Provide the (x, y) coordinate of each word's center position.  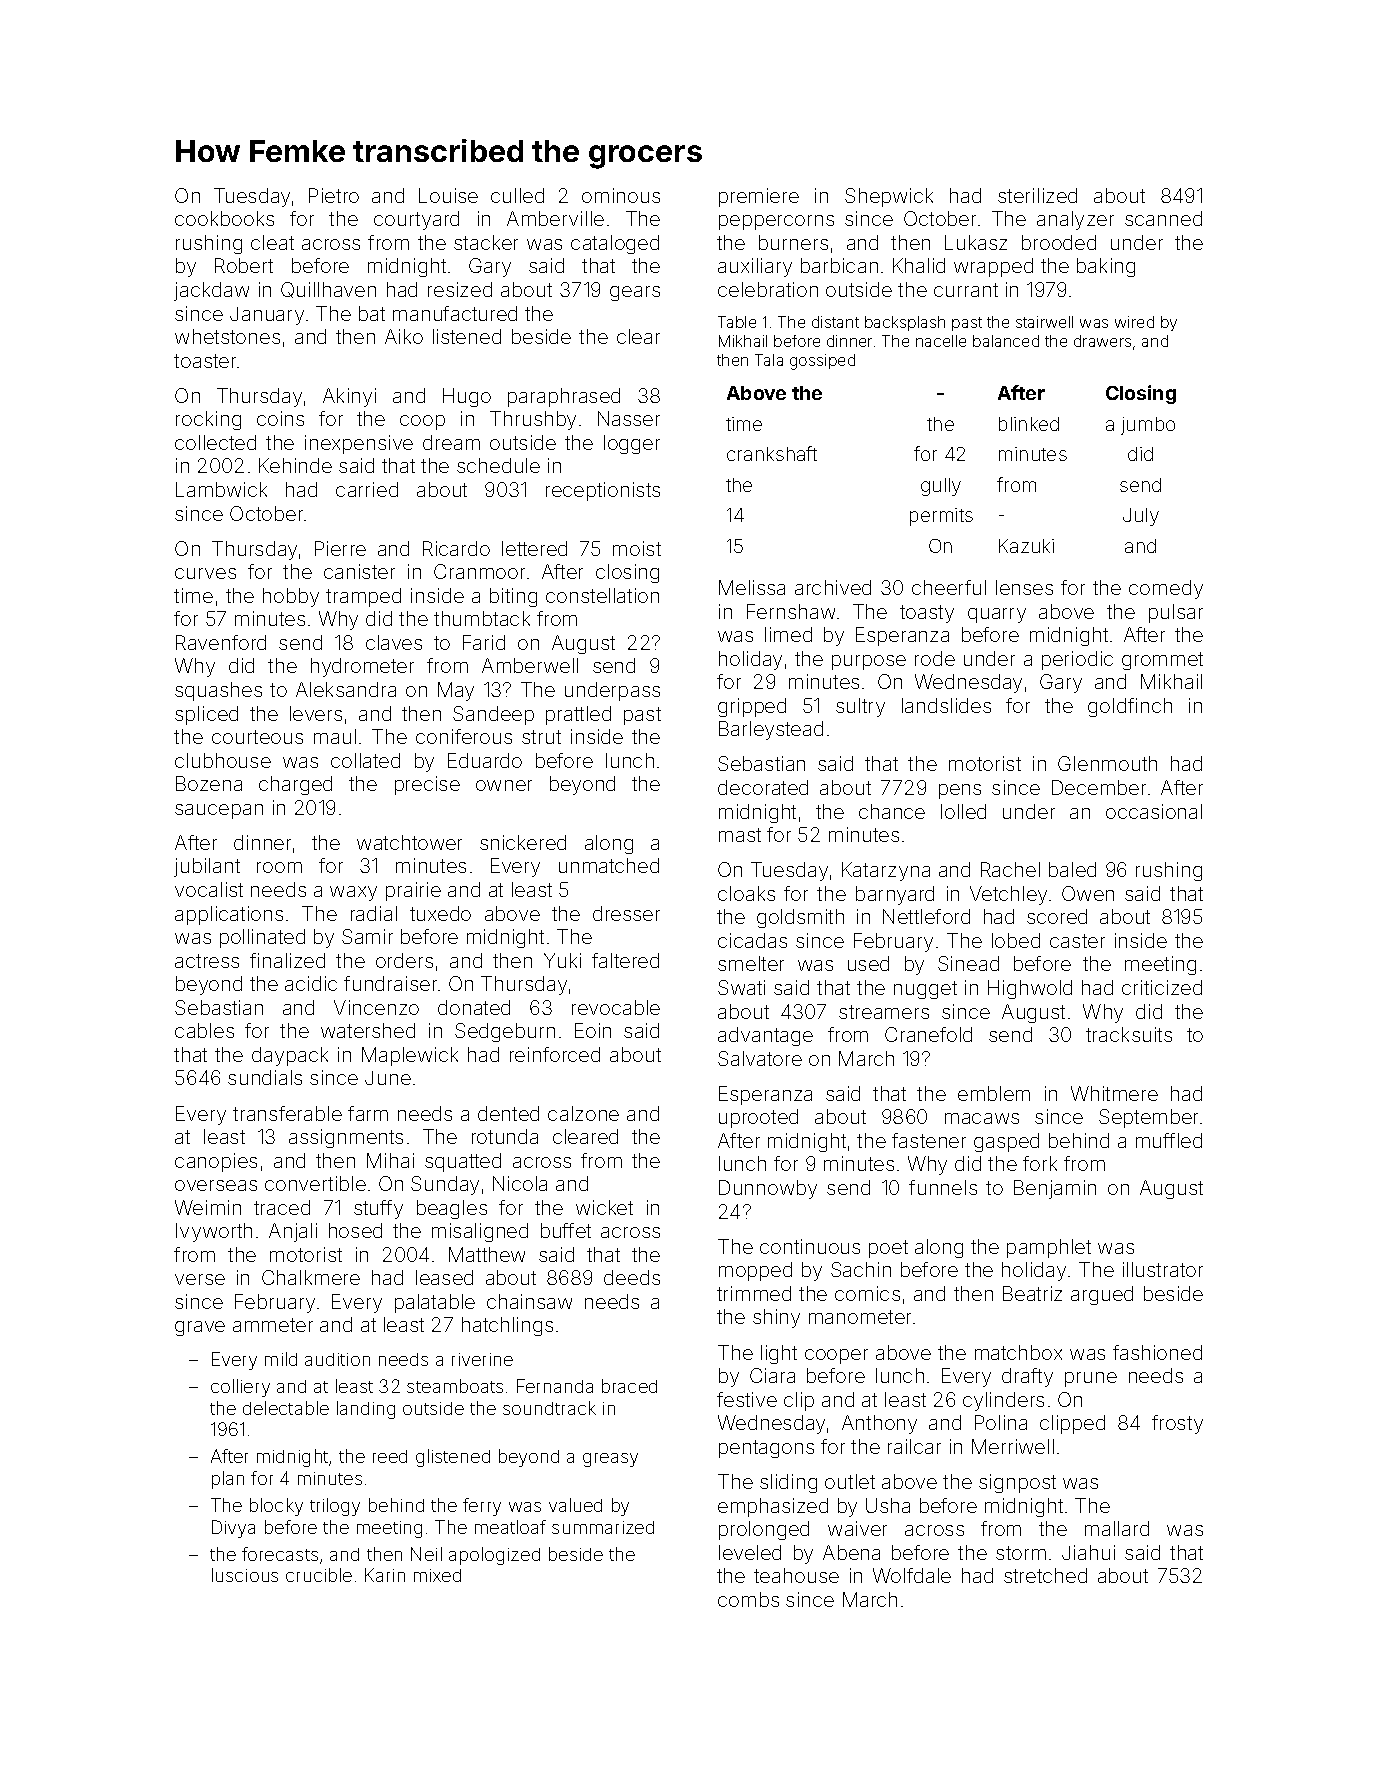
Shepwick (889, 197)
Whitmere (1114, 1093)
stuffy (378, 1209)
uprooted (758, 1118)
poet (888, 1249)
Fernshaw (791, 611)
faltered (625, 960)
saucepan (219, 811)
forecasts (280, 1554)
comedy (1166, 589)
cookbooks (224, 218)
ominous (621, 195)
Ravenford (221, 642)
